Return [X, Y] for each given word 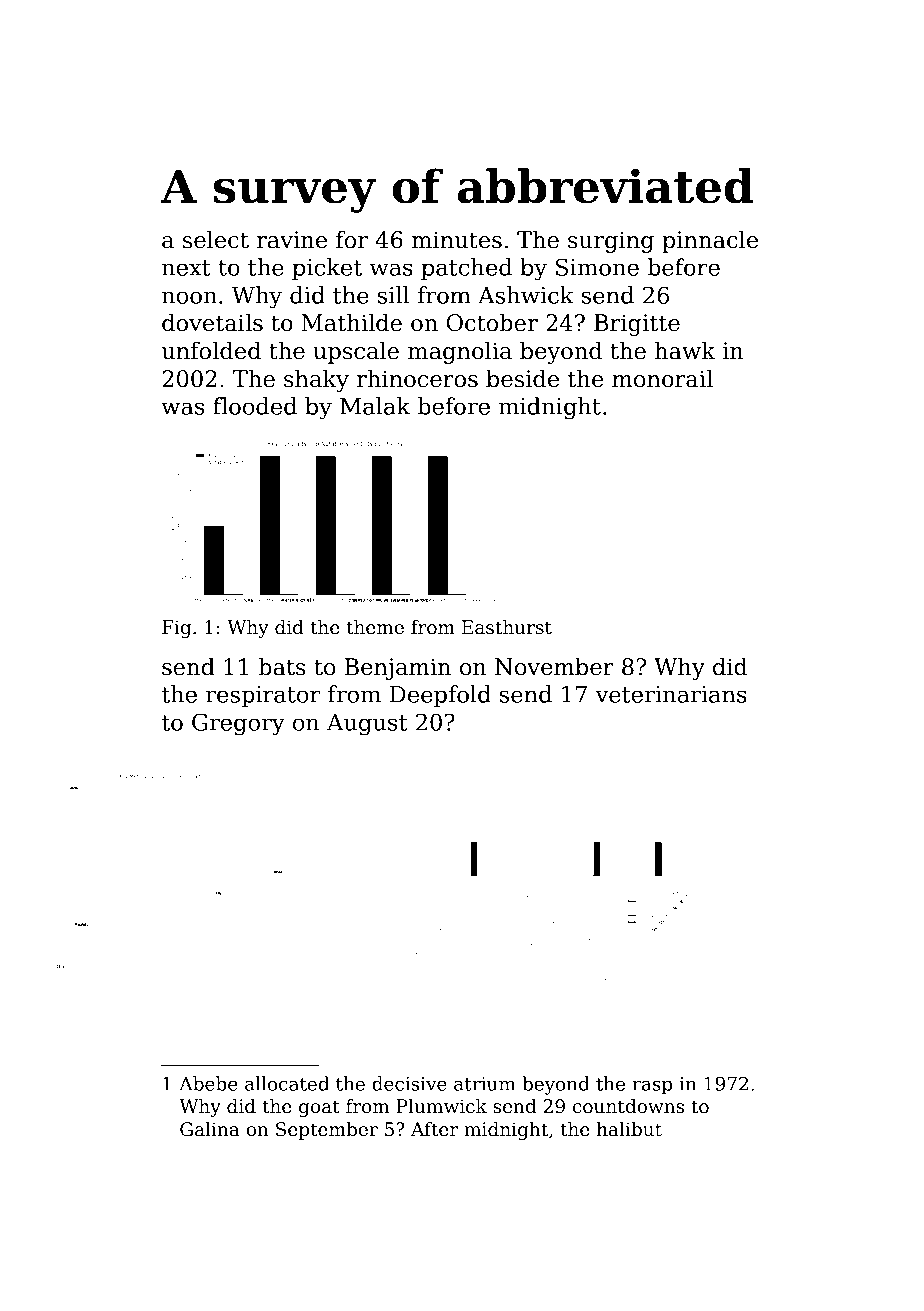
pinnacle [710, 241]
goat [319, 1108]
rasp [652, 1087]
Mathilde [352, 322]
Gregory [238, 724]
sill [393, 295]
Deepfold [440, 696]
